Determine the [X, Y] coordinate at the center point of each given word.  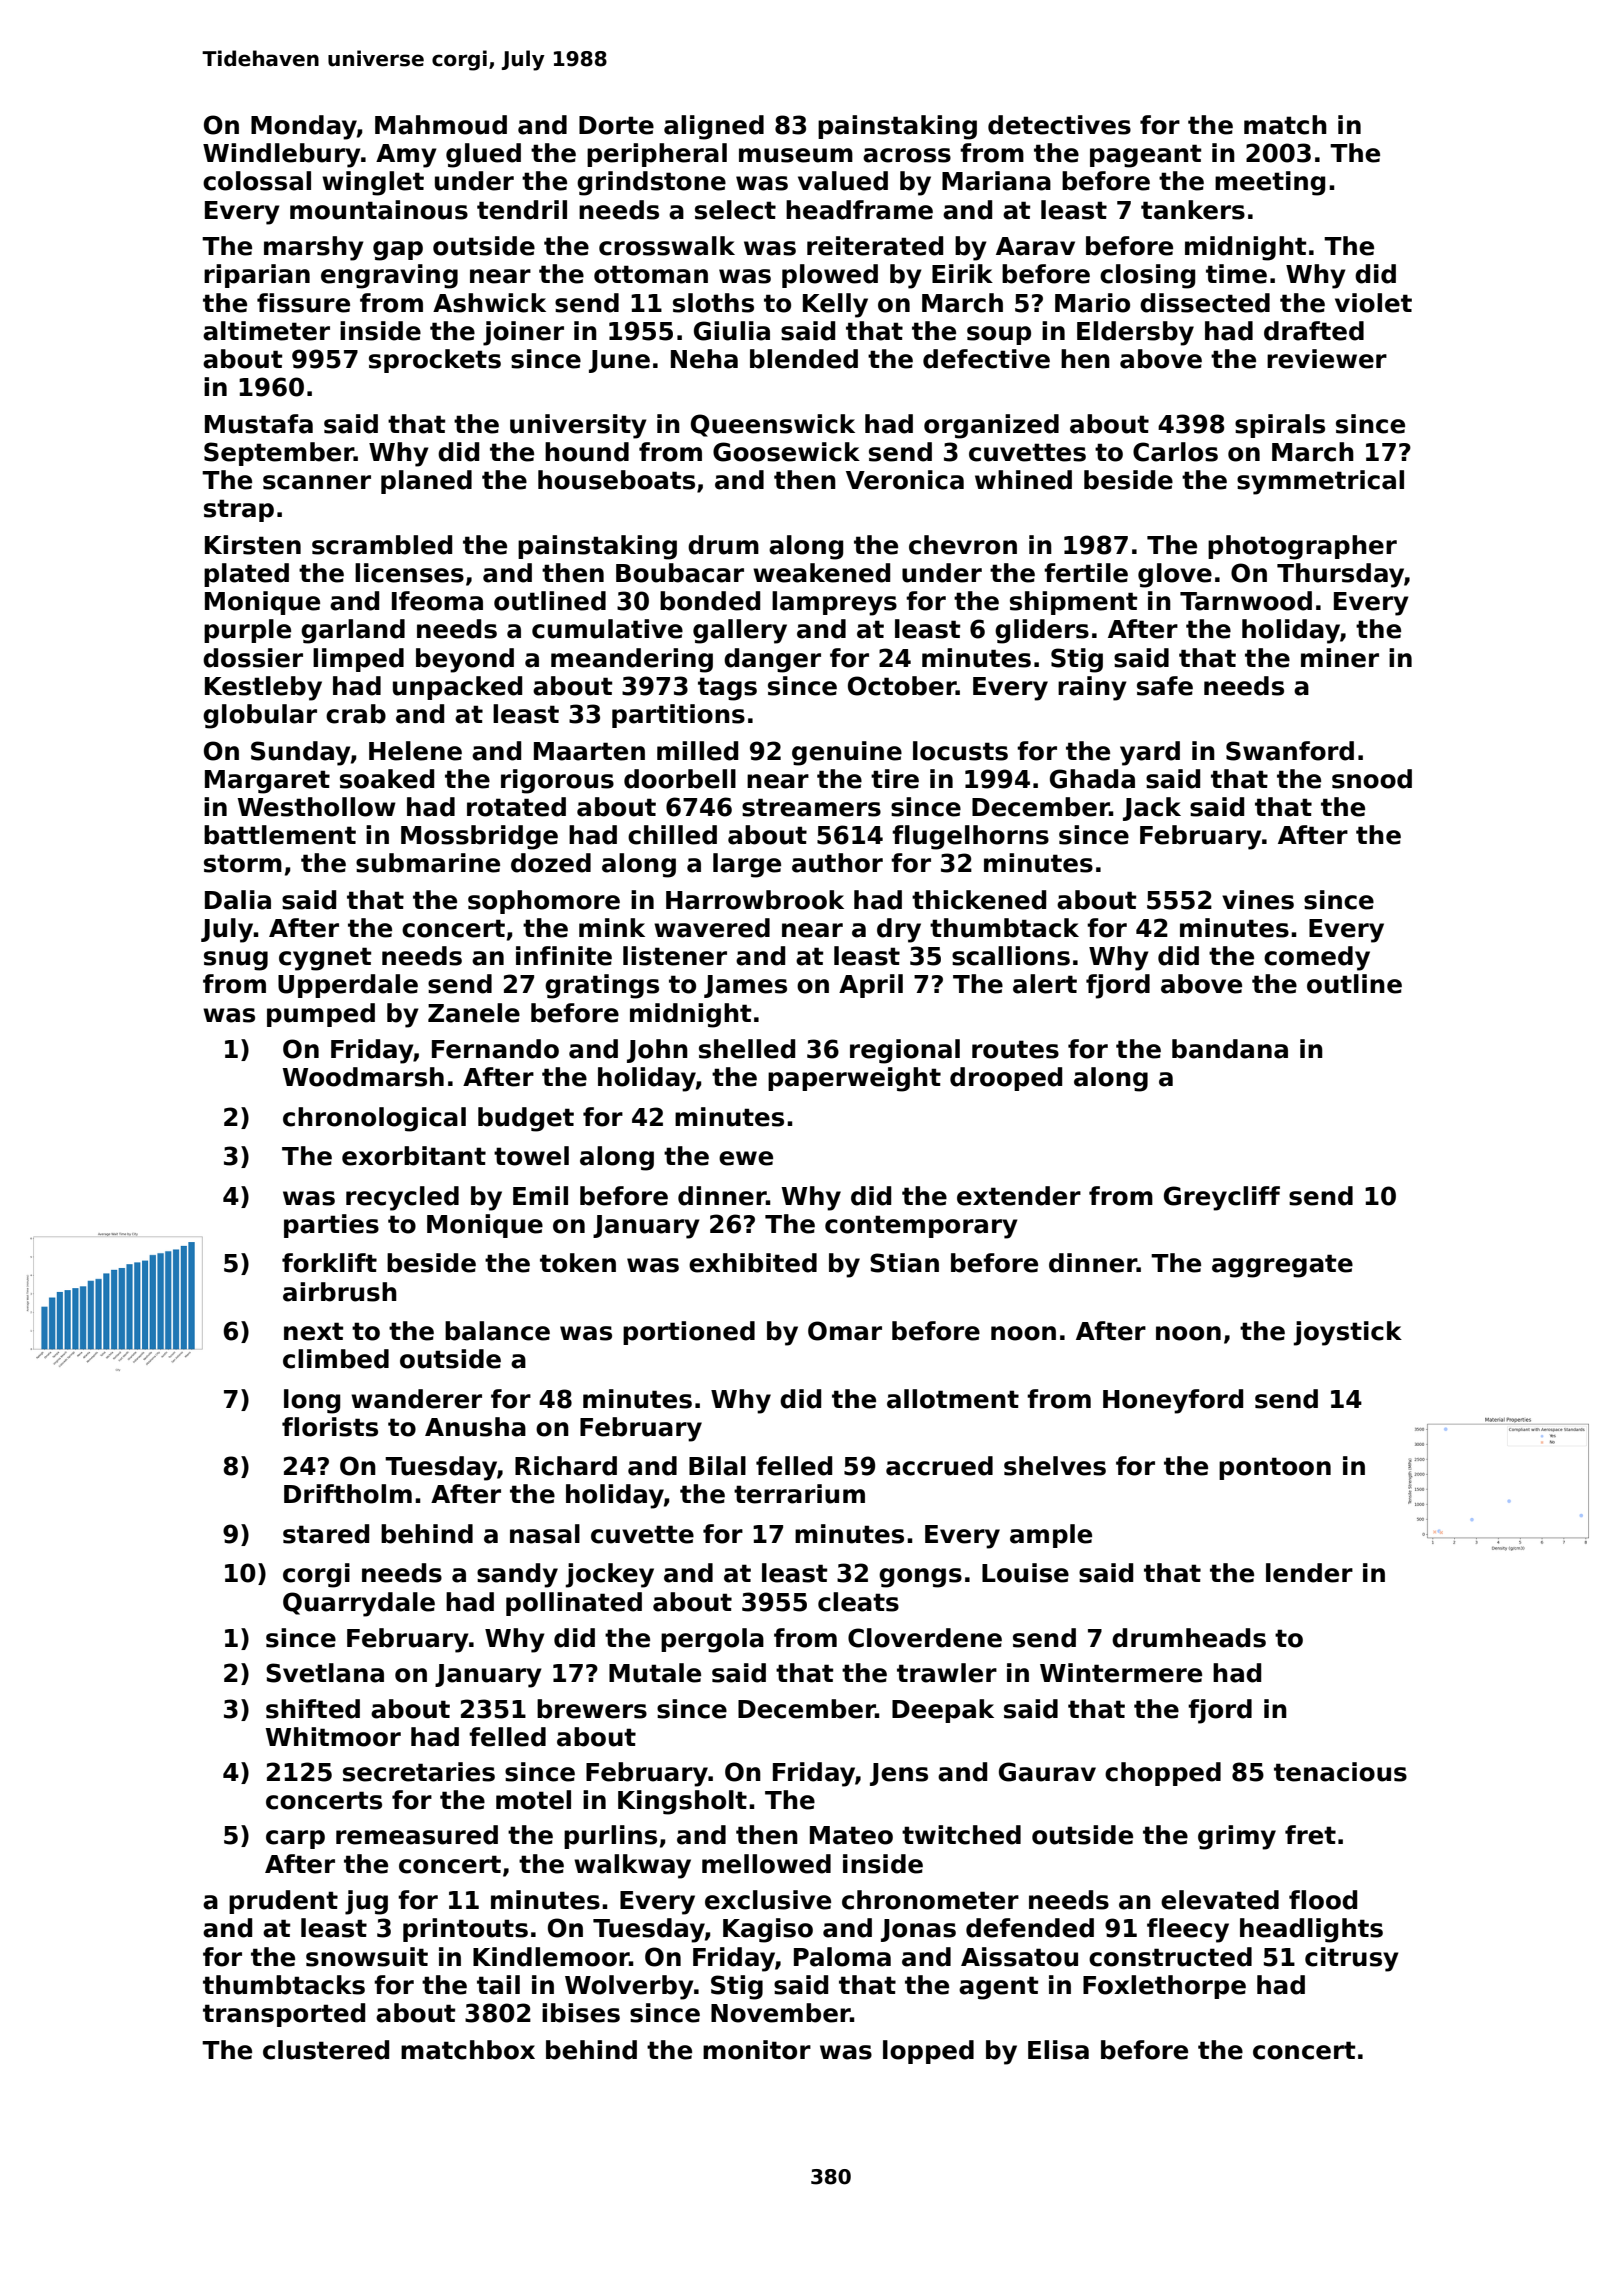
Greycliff [1222, 1198]
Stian [904, 1263]
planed [426, 482]
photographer [1302, 547]
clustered [326, 2050]
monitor [757, 2050]
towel [531, 1156]
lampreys [834, 603]
